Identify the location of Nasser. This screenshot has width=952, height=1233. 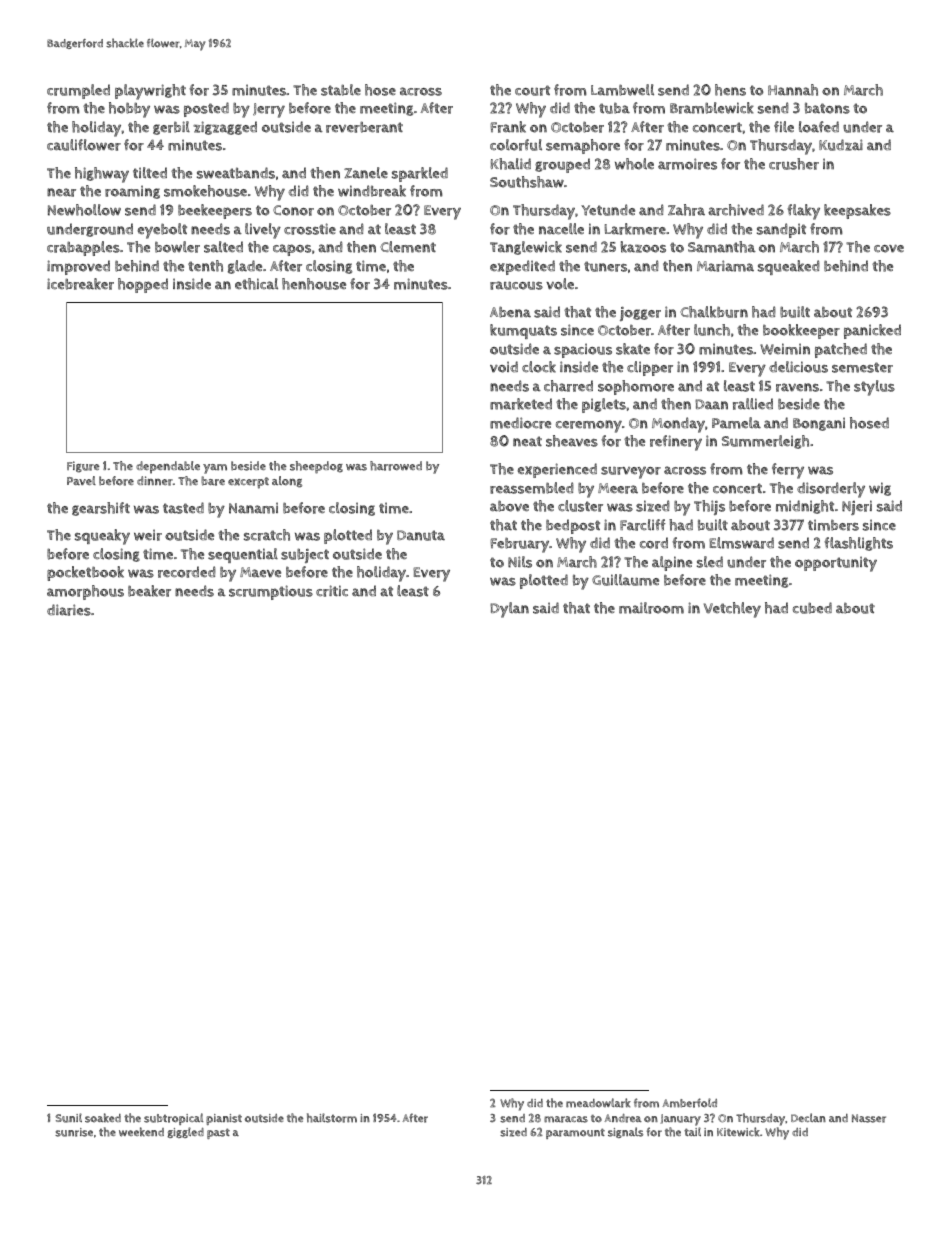
(869, 1118).
